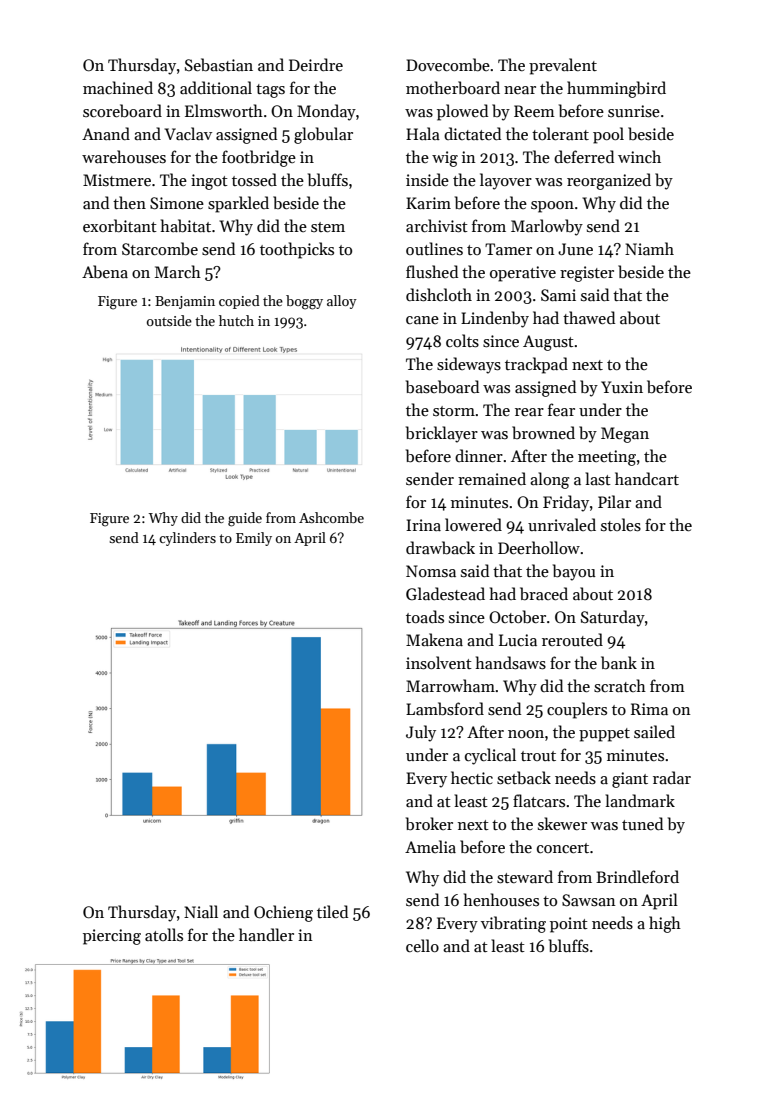 This screenshot has height=1102, width=777. I want to click on broker, so click(429, 824).
